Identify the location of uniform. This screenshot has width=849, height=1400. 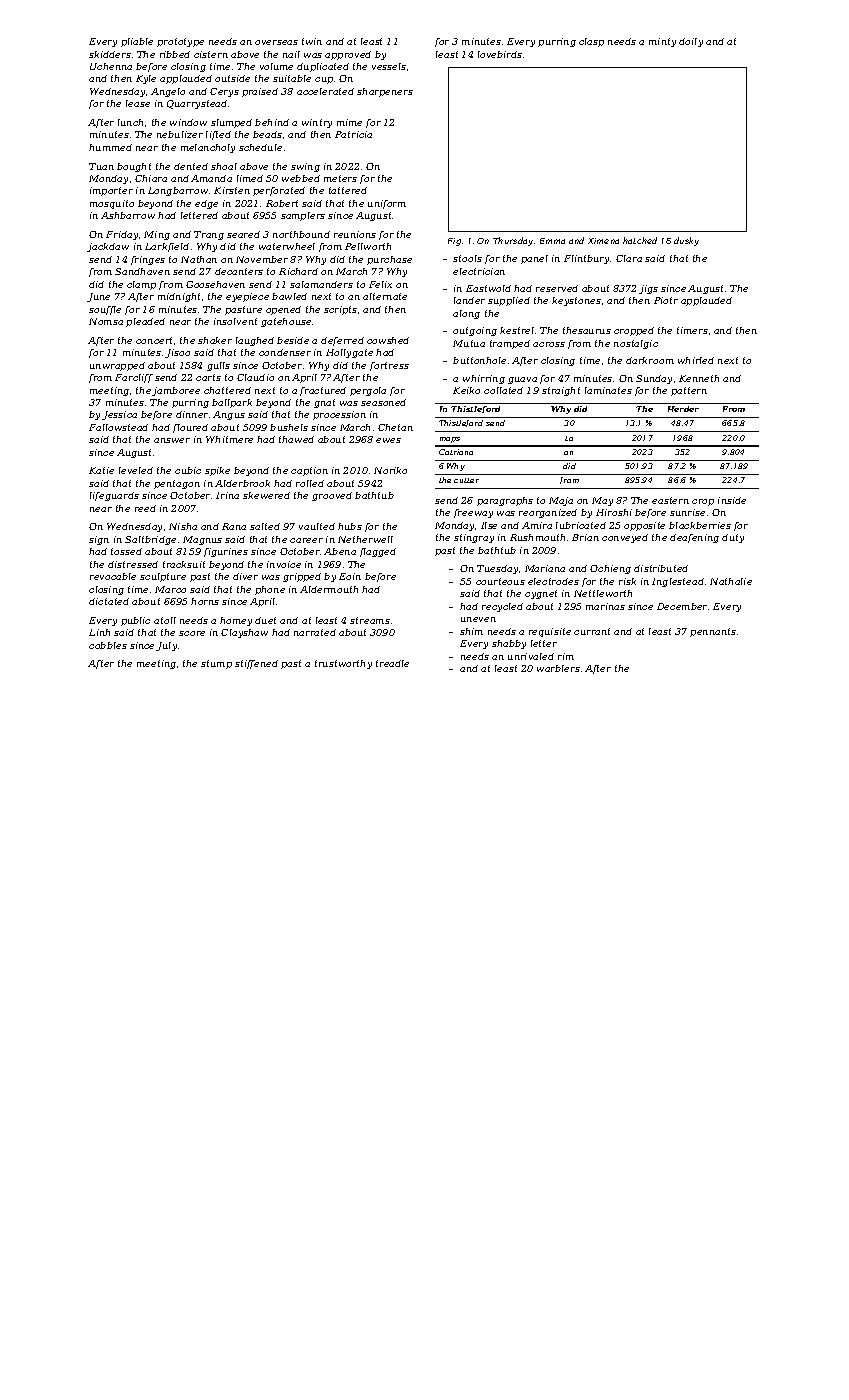
(387, 204).
